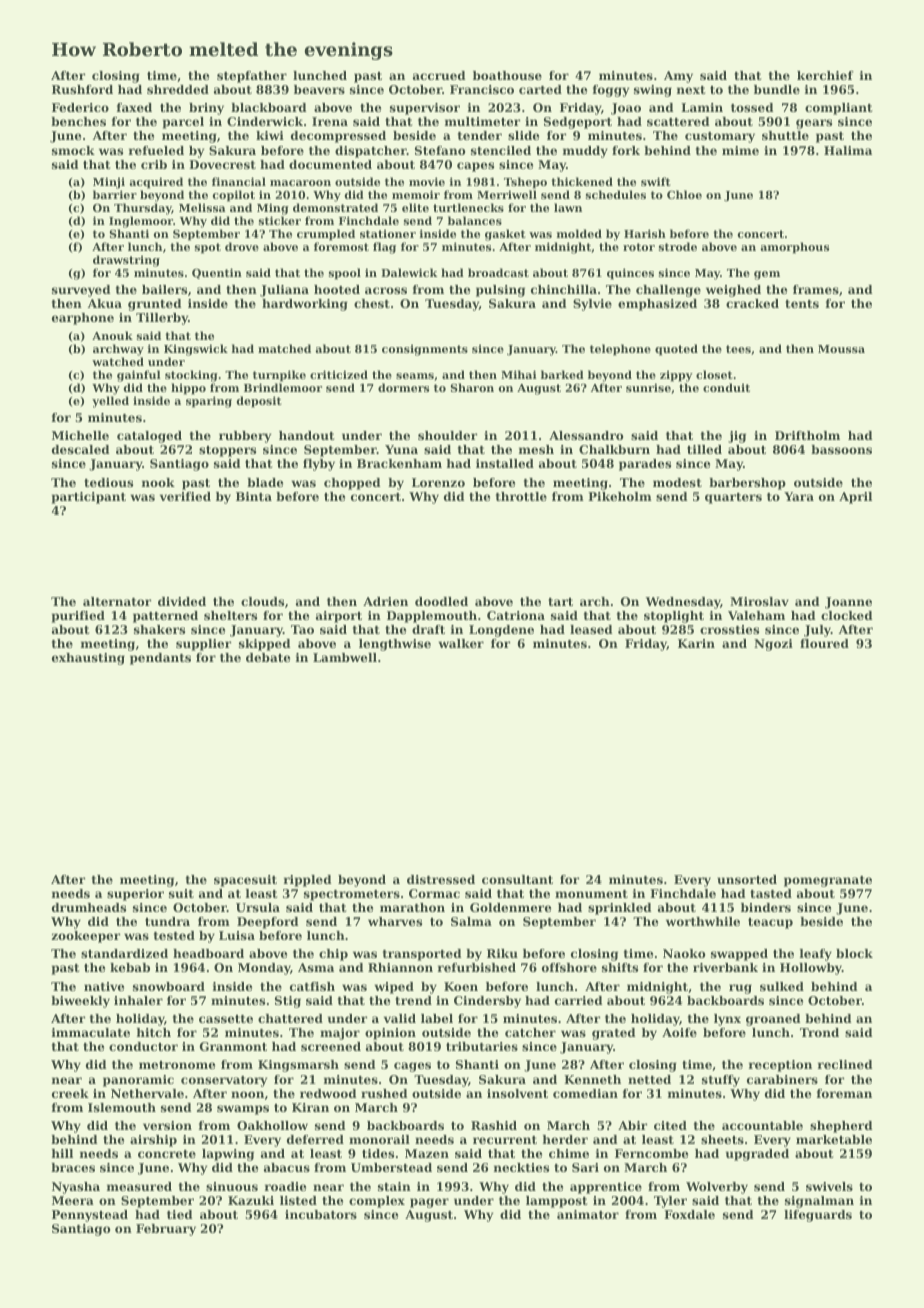 The image size is (924, 1308). I want to click on throttle, so click(521, 496).
